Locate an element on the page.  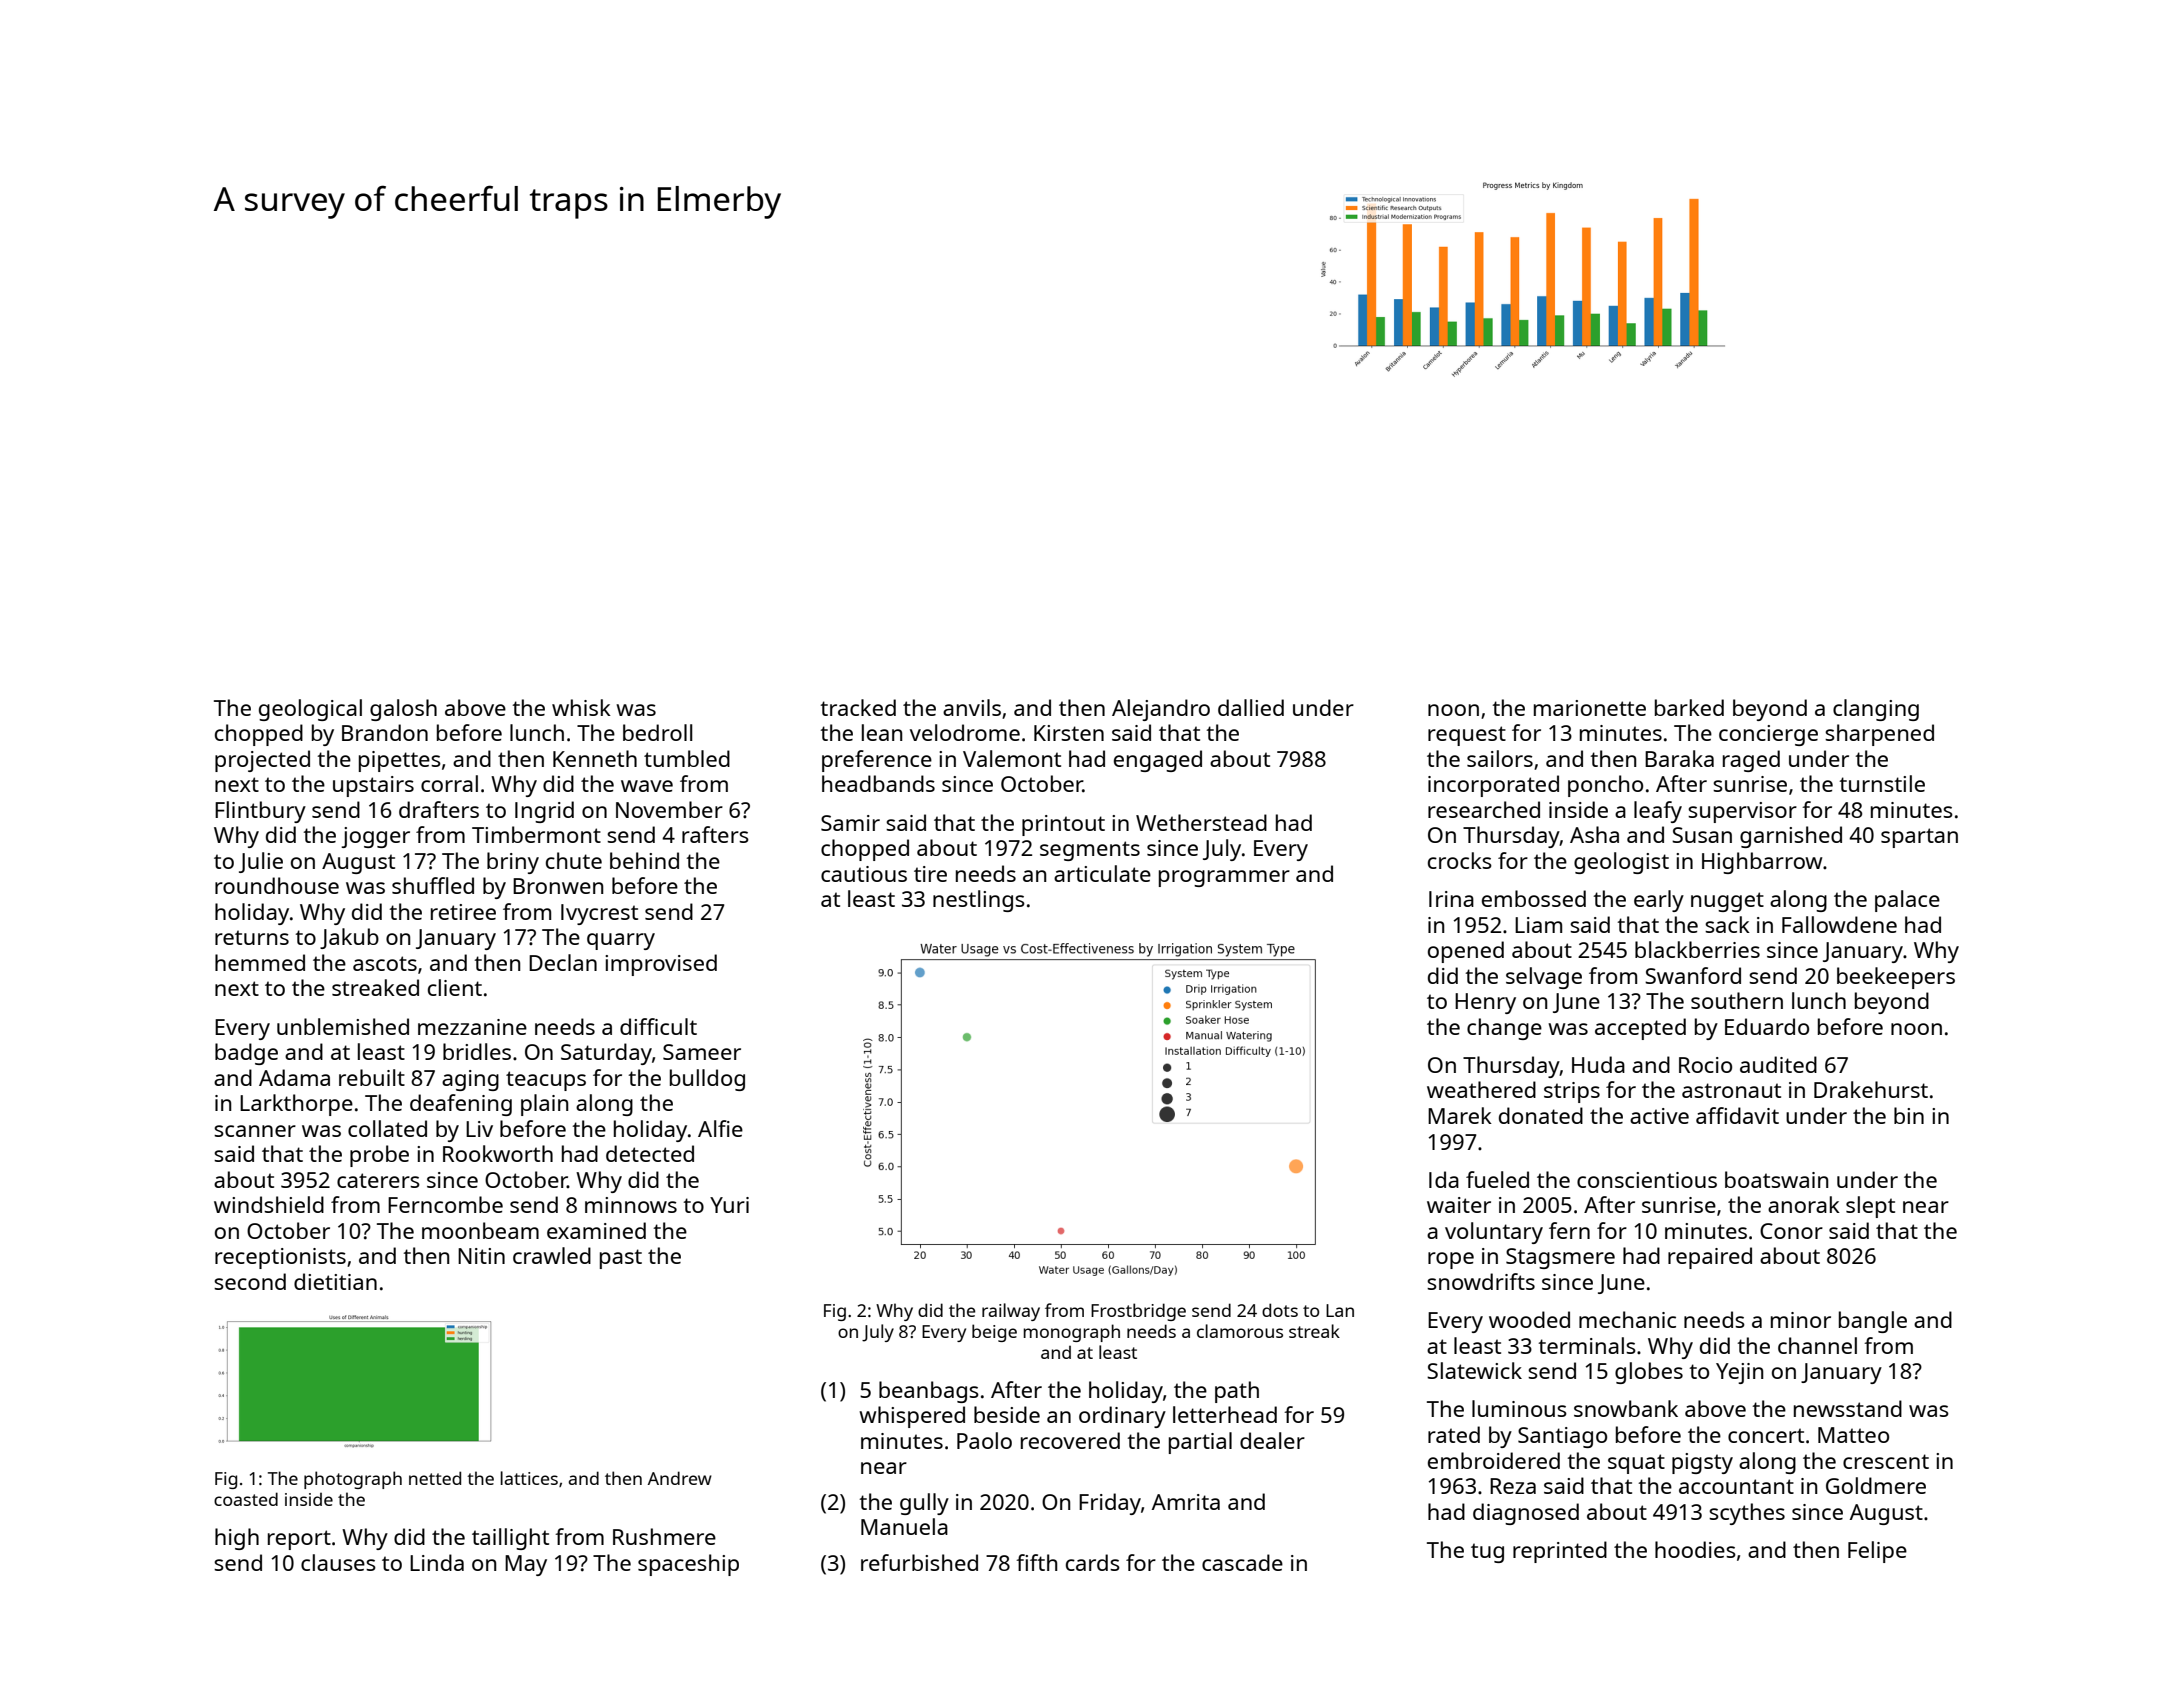
Alfie is located at coordinates (720, 1128).
